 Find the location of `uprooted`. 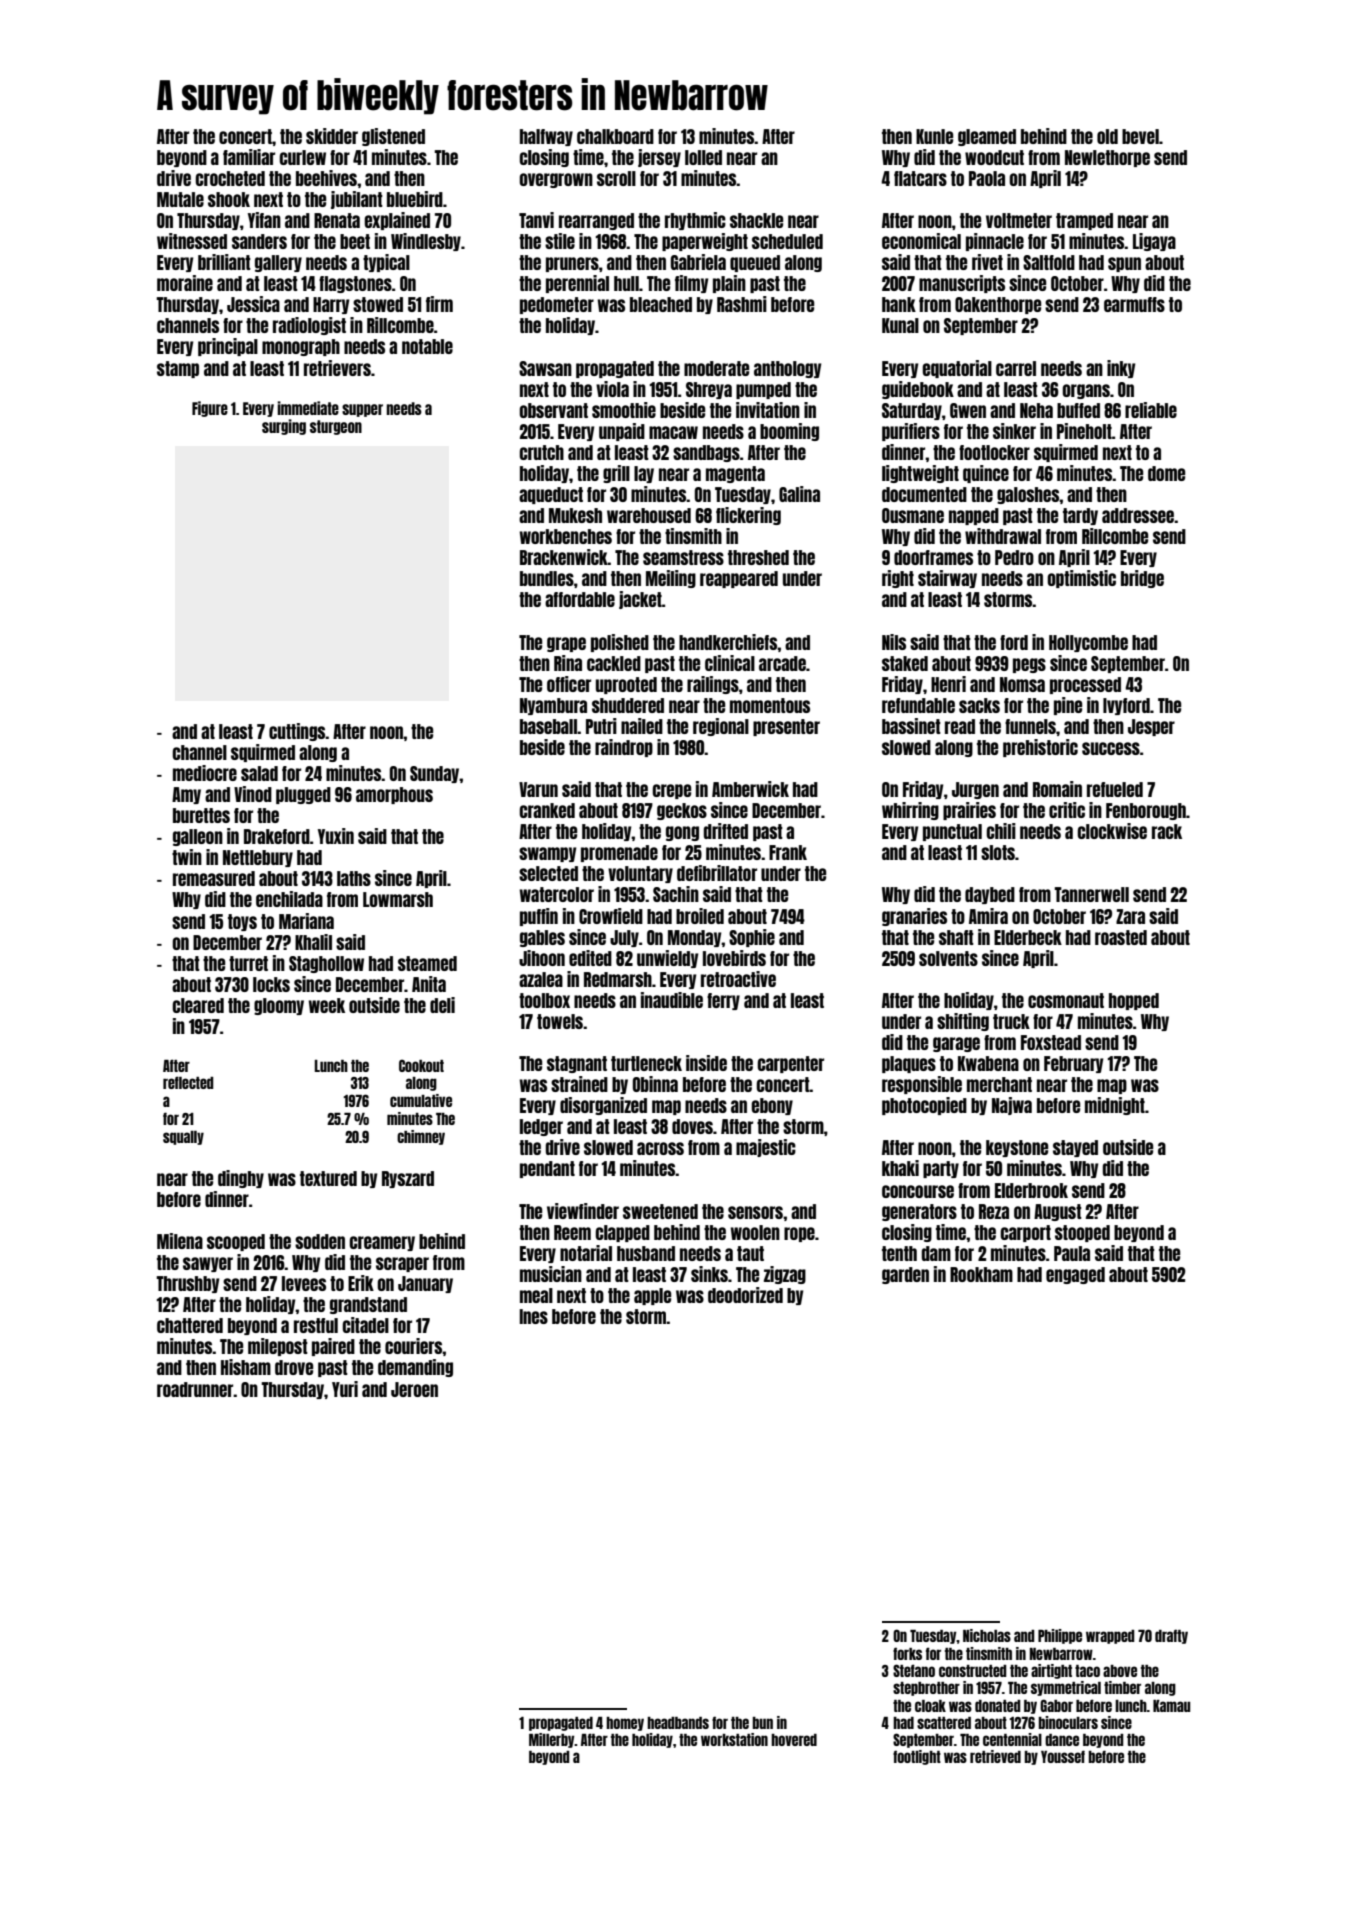

uprooted is located at coordinates (626, 685).
